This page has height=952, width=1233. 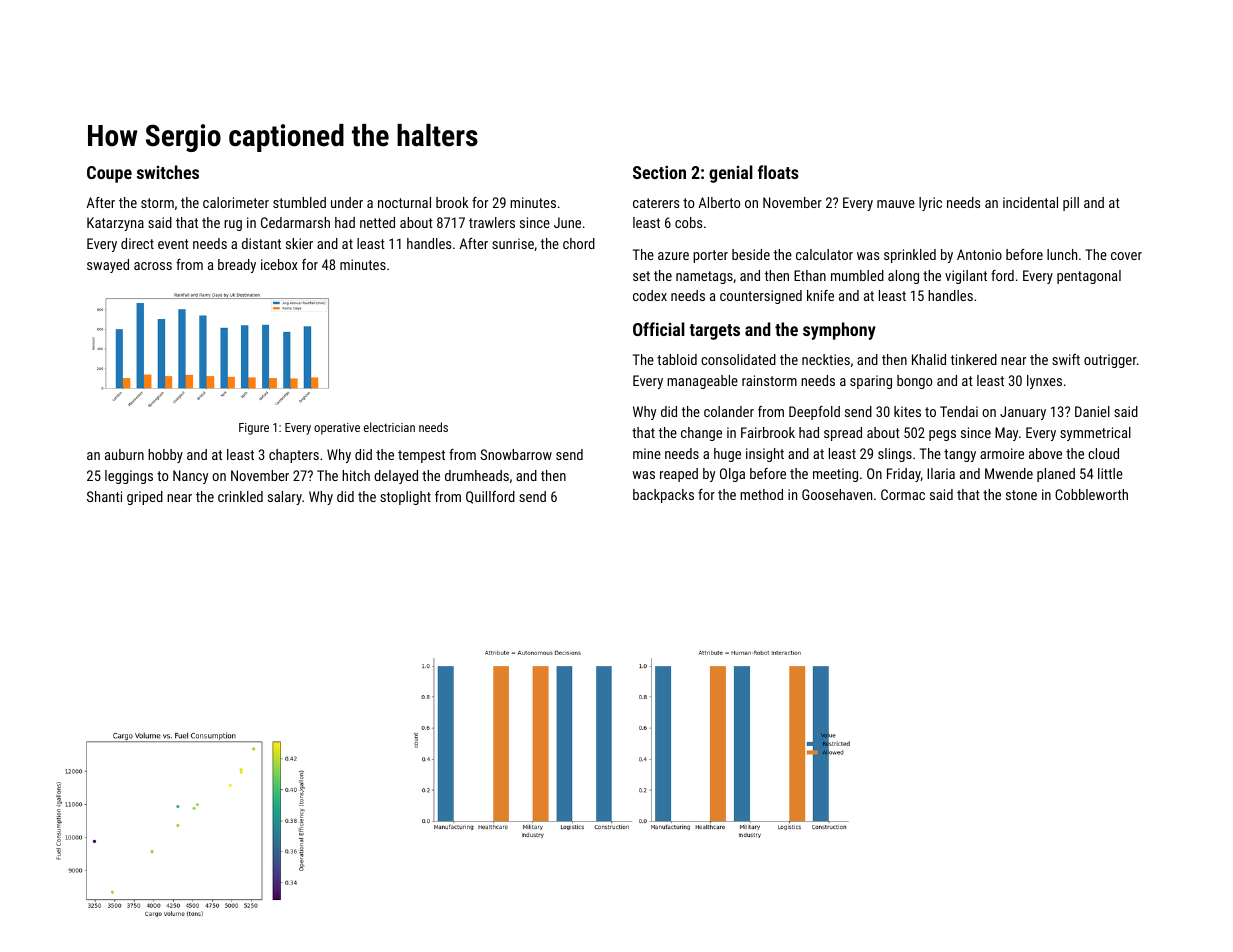 What do you see at coordinates (732, 475) in the page?
I see `Olga` at bounding box center [732, 475].
